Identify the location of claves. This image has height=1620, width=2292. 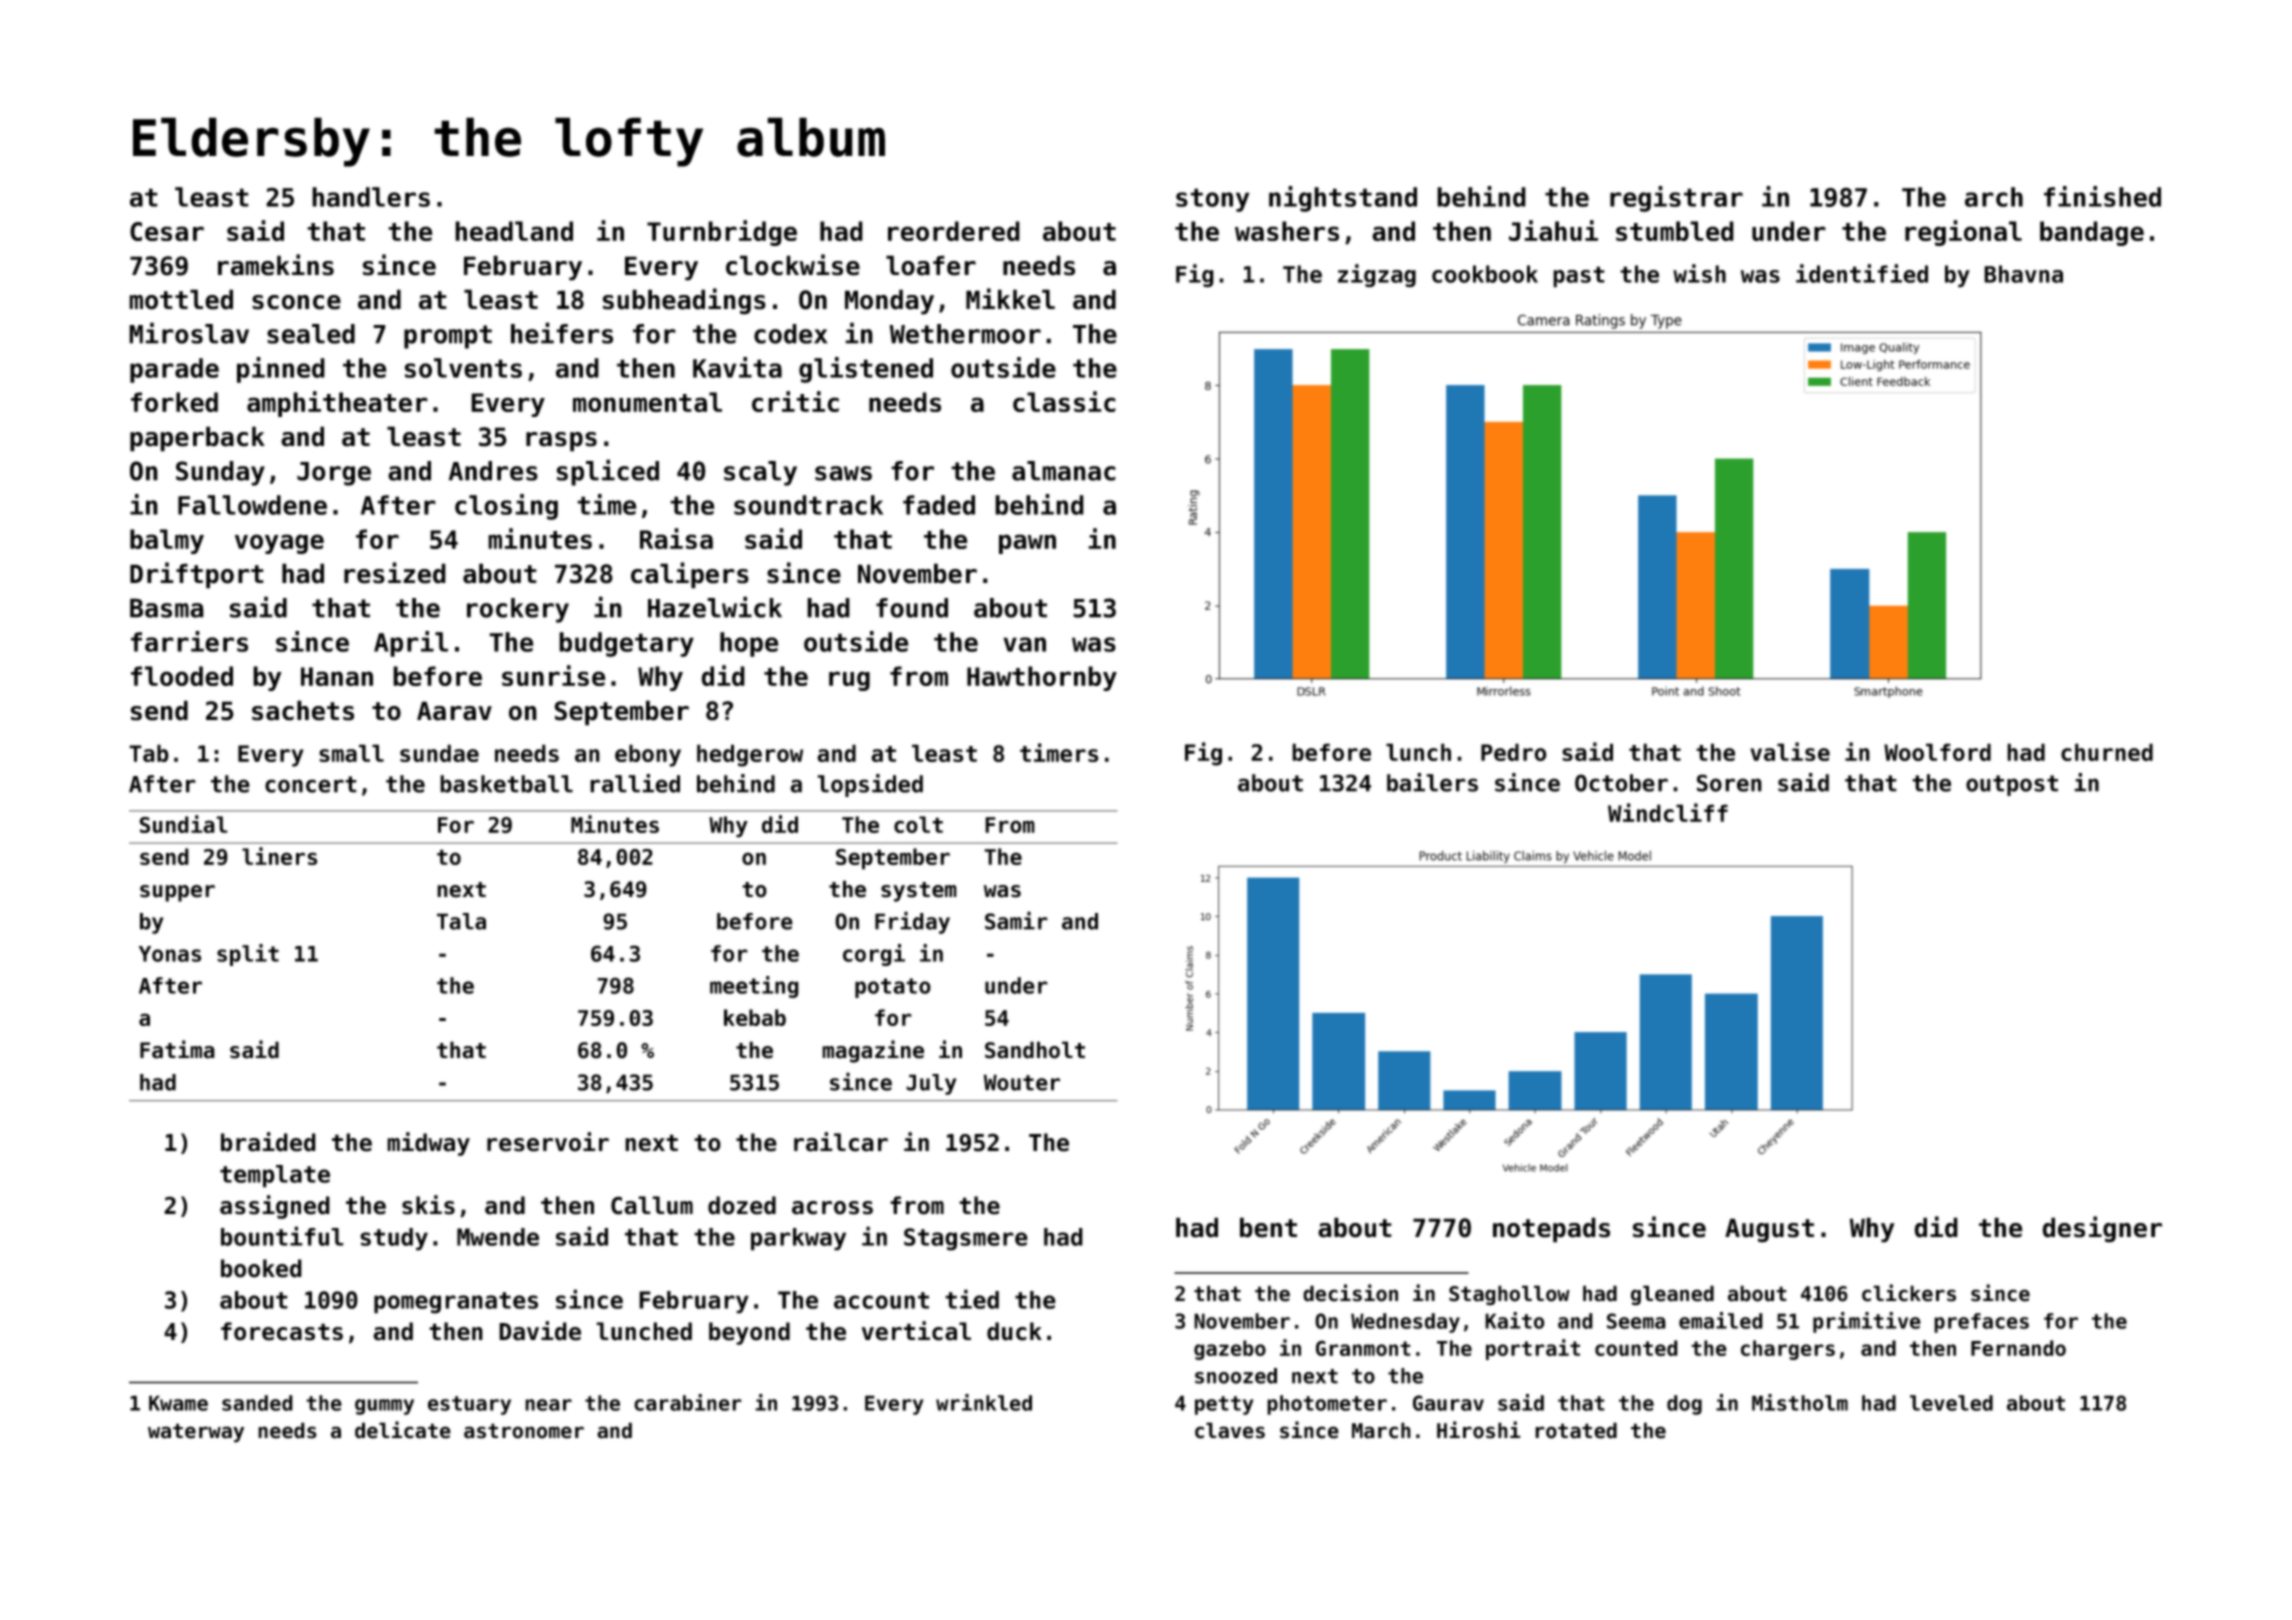
(1230, 1430).
